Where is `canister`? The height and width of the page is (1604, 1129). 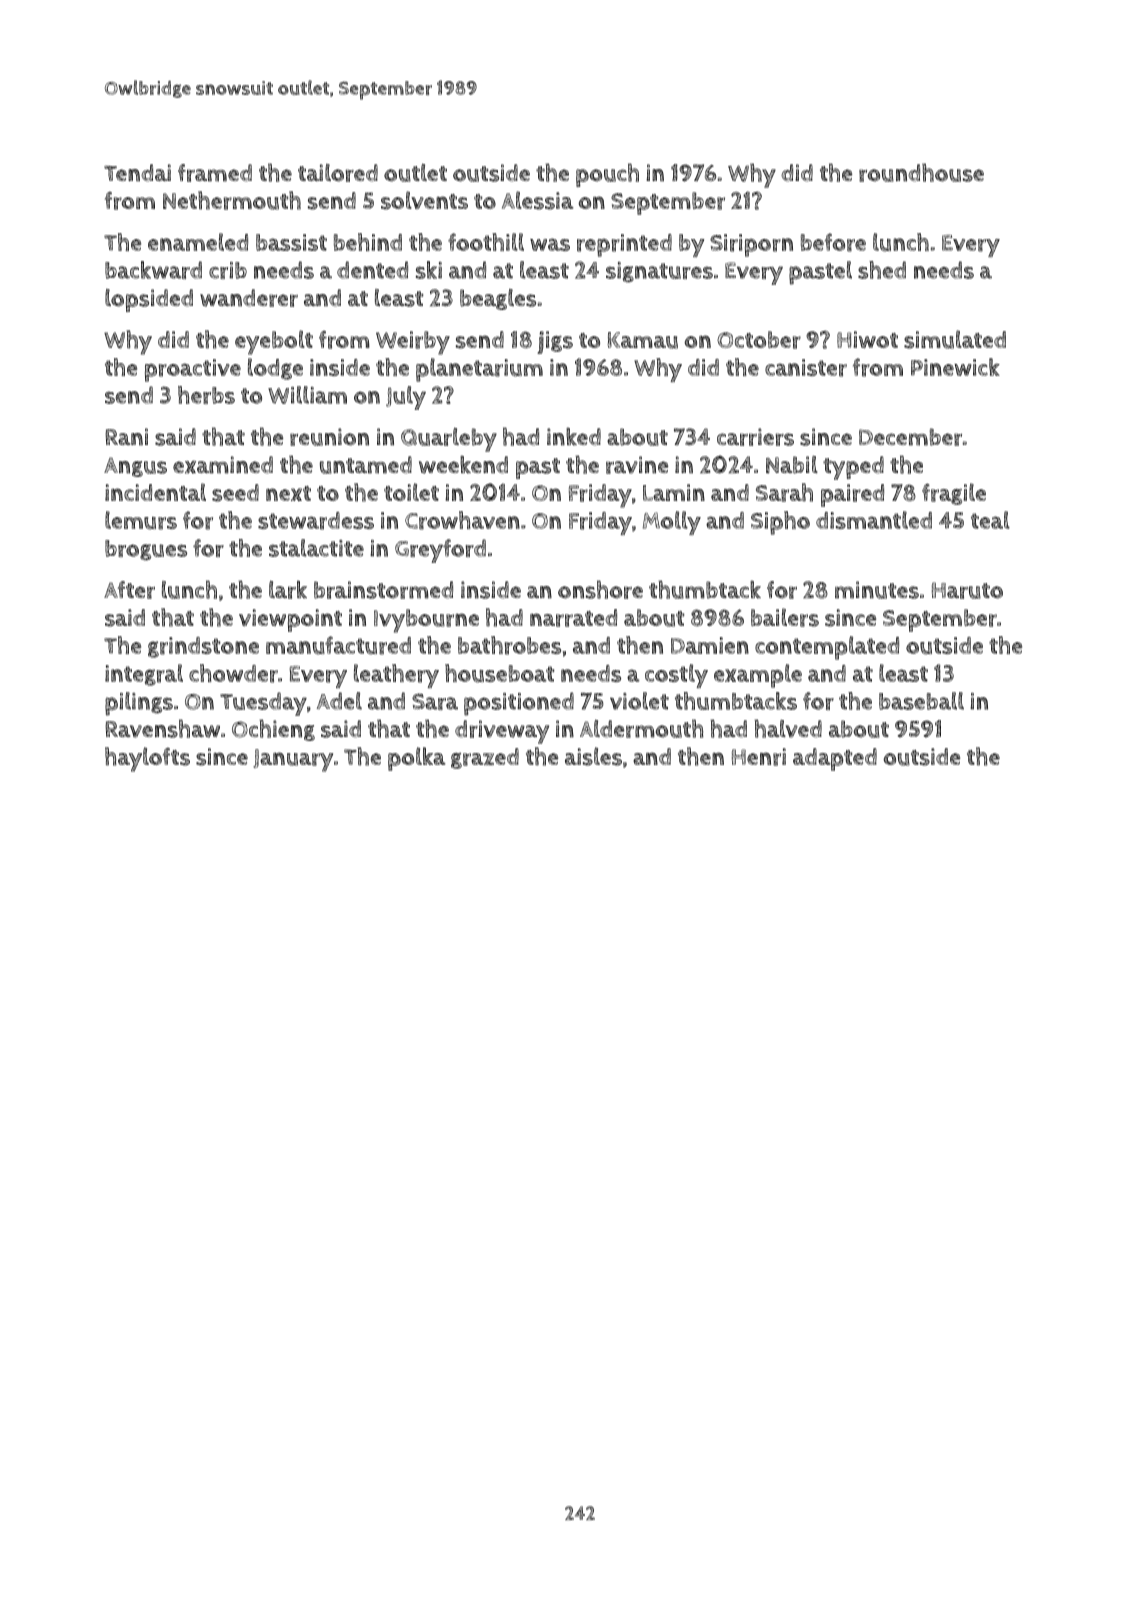
canister is located at coordinates (806, 368).
